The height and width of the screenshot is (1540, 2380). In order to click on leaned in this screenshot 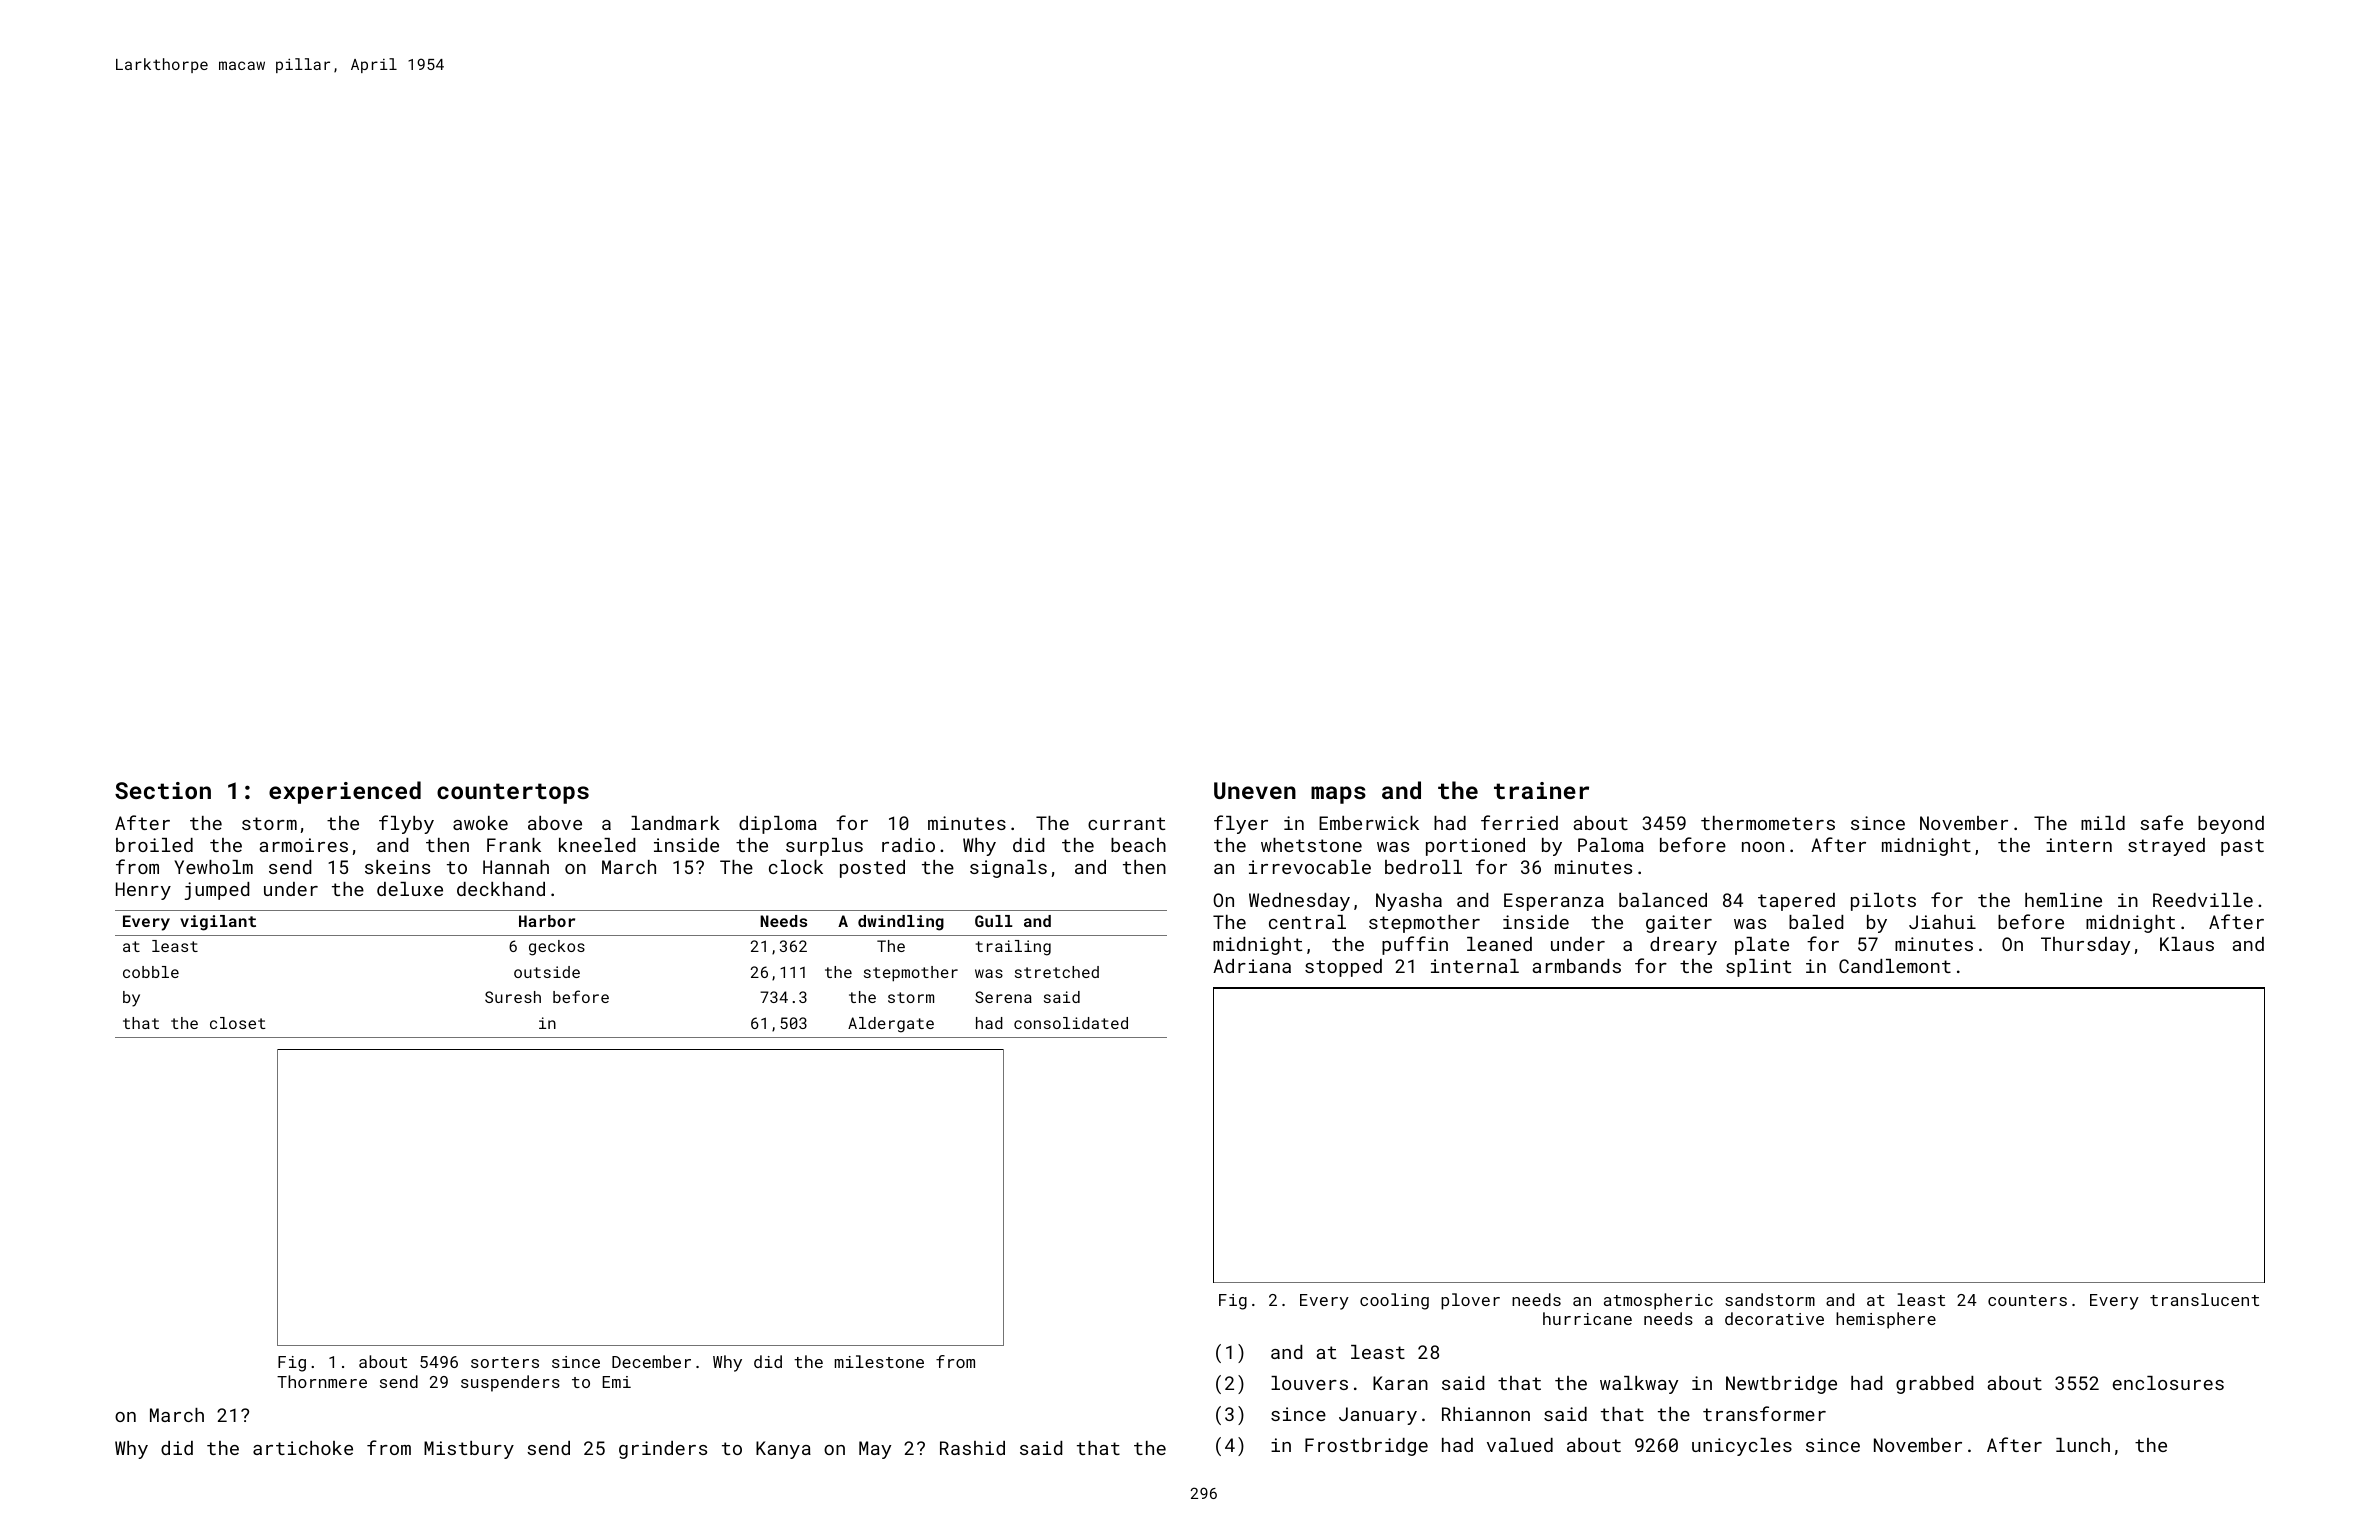, I will do `click(1499, 944)`.
